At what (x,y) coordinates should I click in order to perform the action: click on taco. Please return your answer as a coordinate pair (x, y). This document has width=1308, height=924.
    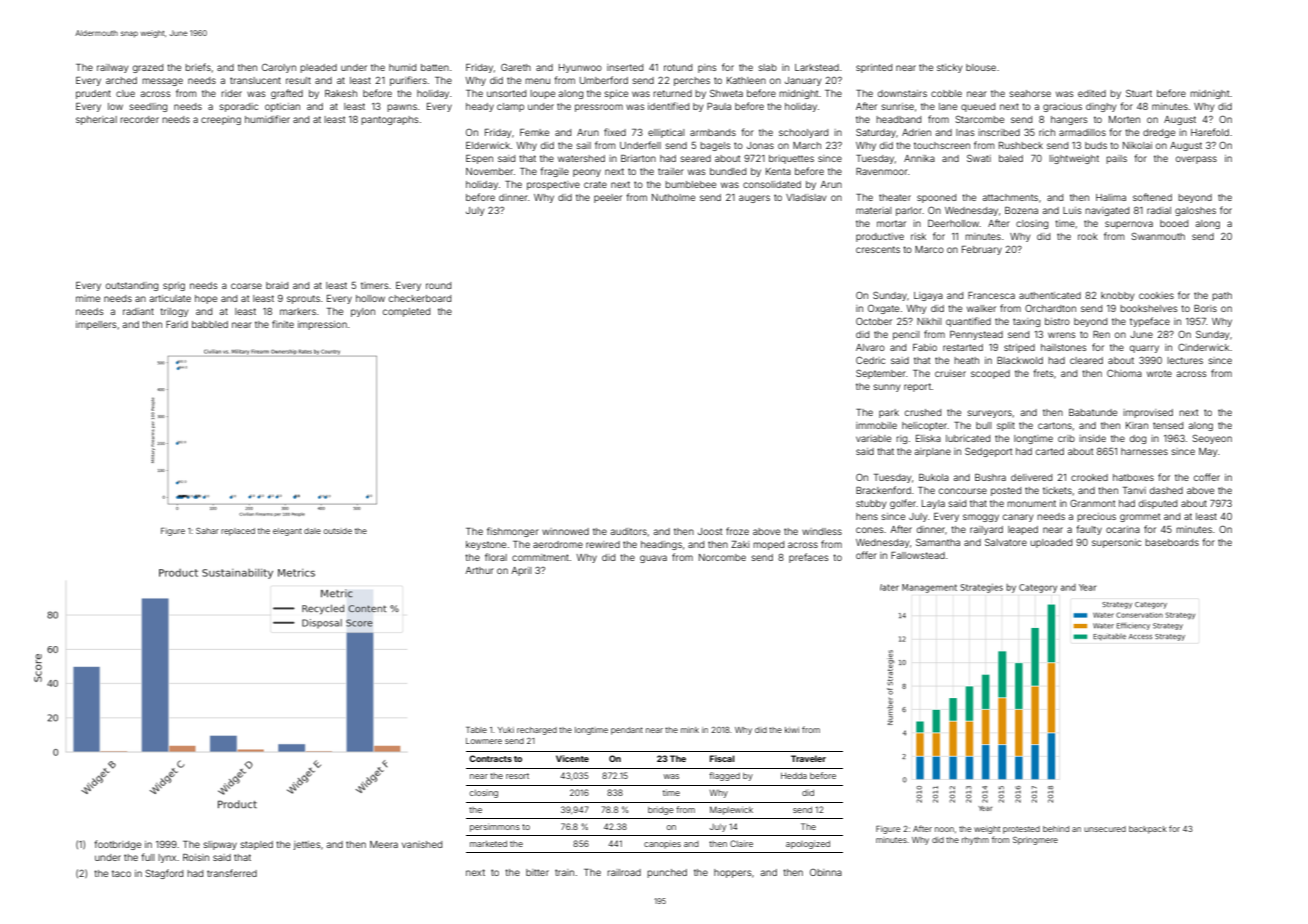
    Looking at the image, I should click on (121, 873).
